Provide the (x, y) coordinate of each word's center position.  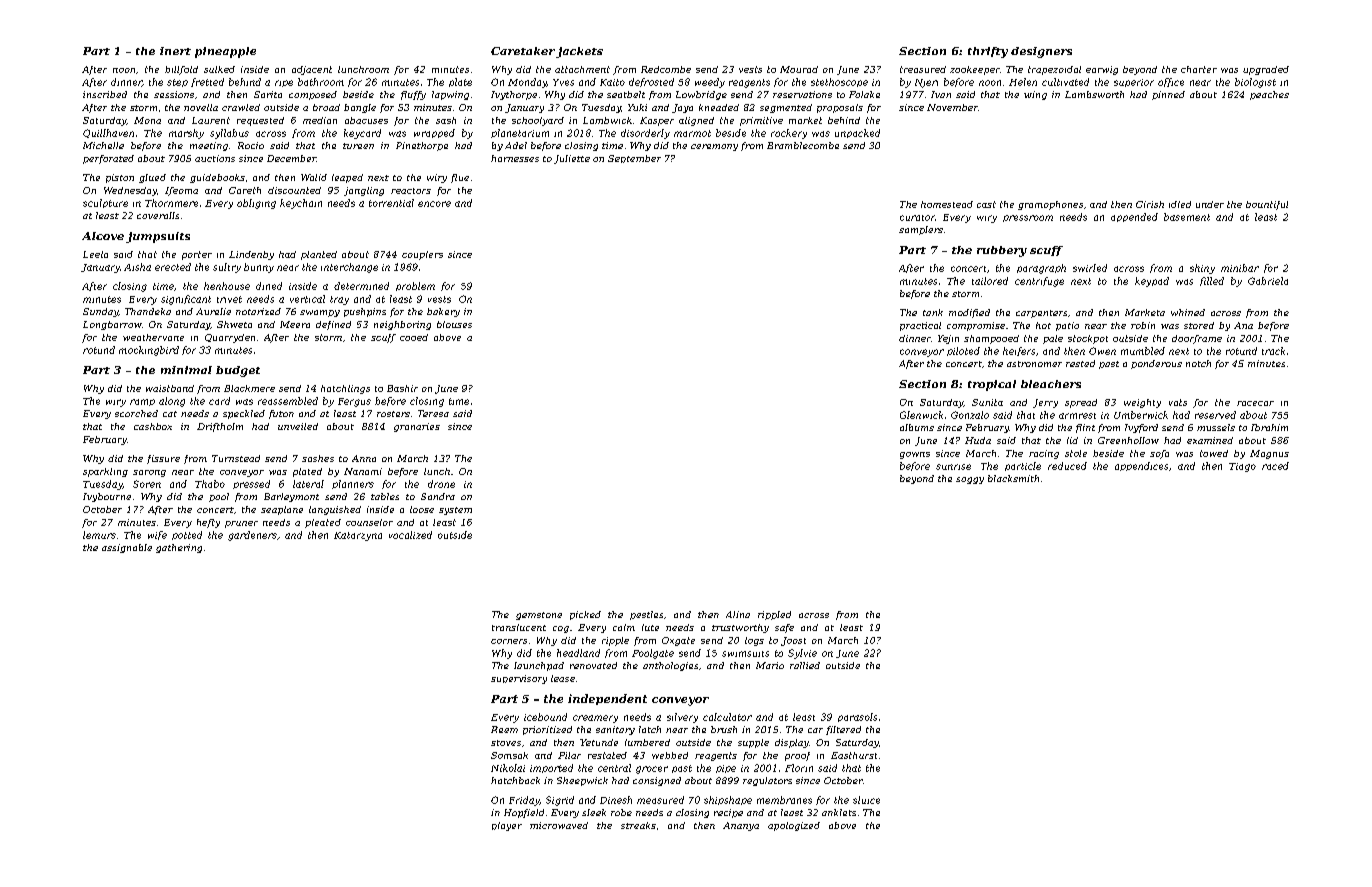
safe (784, 628)
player (507, 826)
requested (260, 121)
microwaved (559, 825)
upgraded (1266, 70)
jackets (579, 52)
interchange (349, 268)
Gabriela (1268, 281)
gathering (179, 548)
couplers (422, 255)
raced (1275, 466)
